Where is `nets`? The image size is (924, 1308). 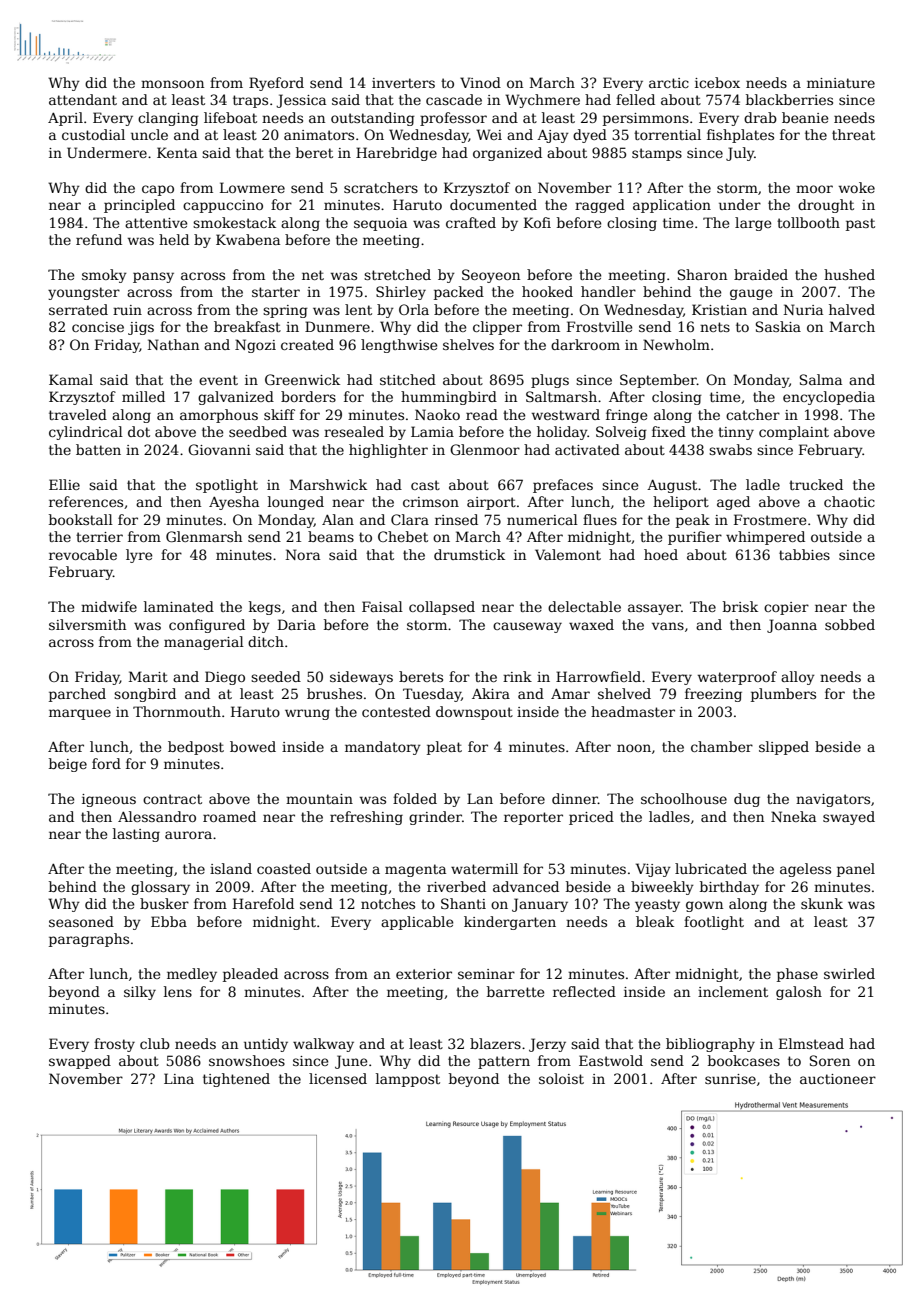 nets is located at coordinates (715, 327).
